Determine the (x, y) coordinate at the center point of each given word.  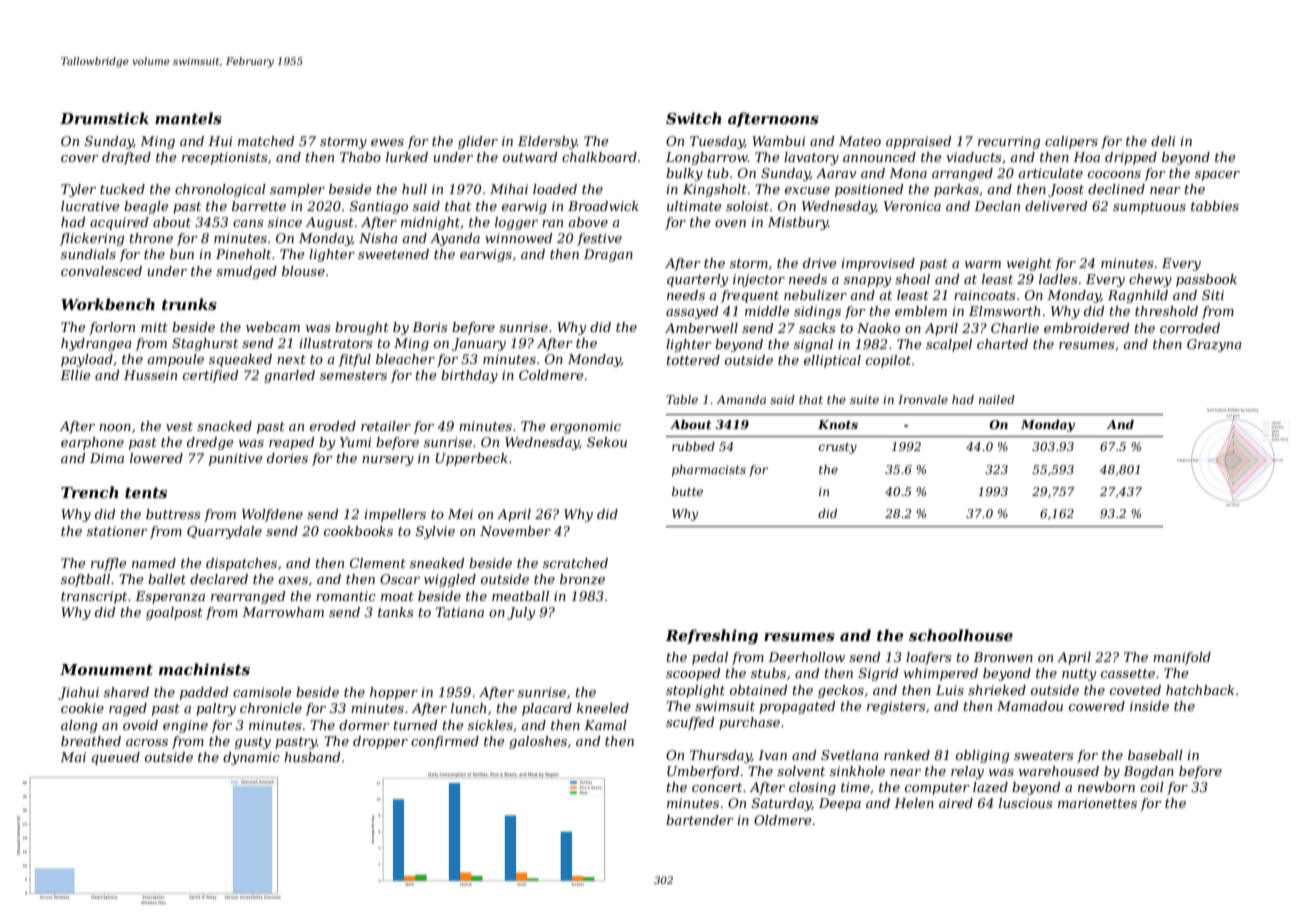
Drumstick (104, 118)
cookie (82, 708)
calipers (1071, 142)
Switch (694, 118)
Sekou (607, 442)
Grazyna (1214, 345)
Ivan (772, 755)
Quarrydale (224, 532)
